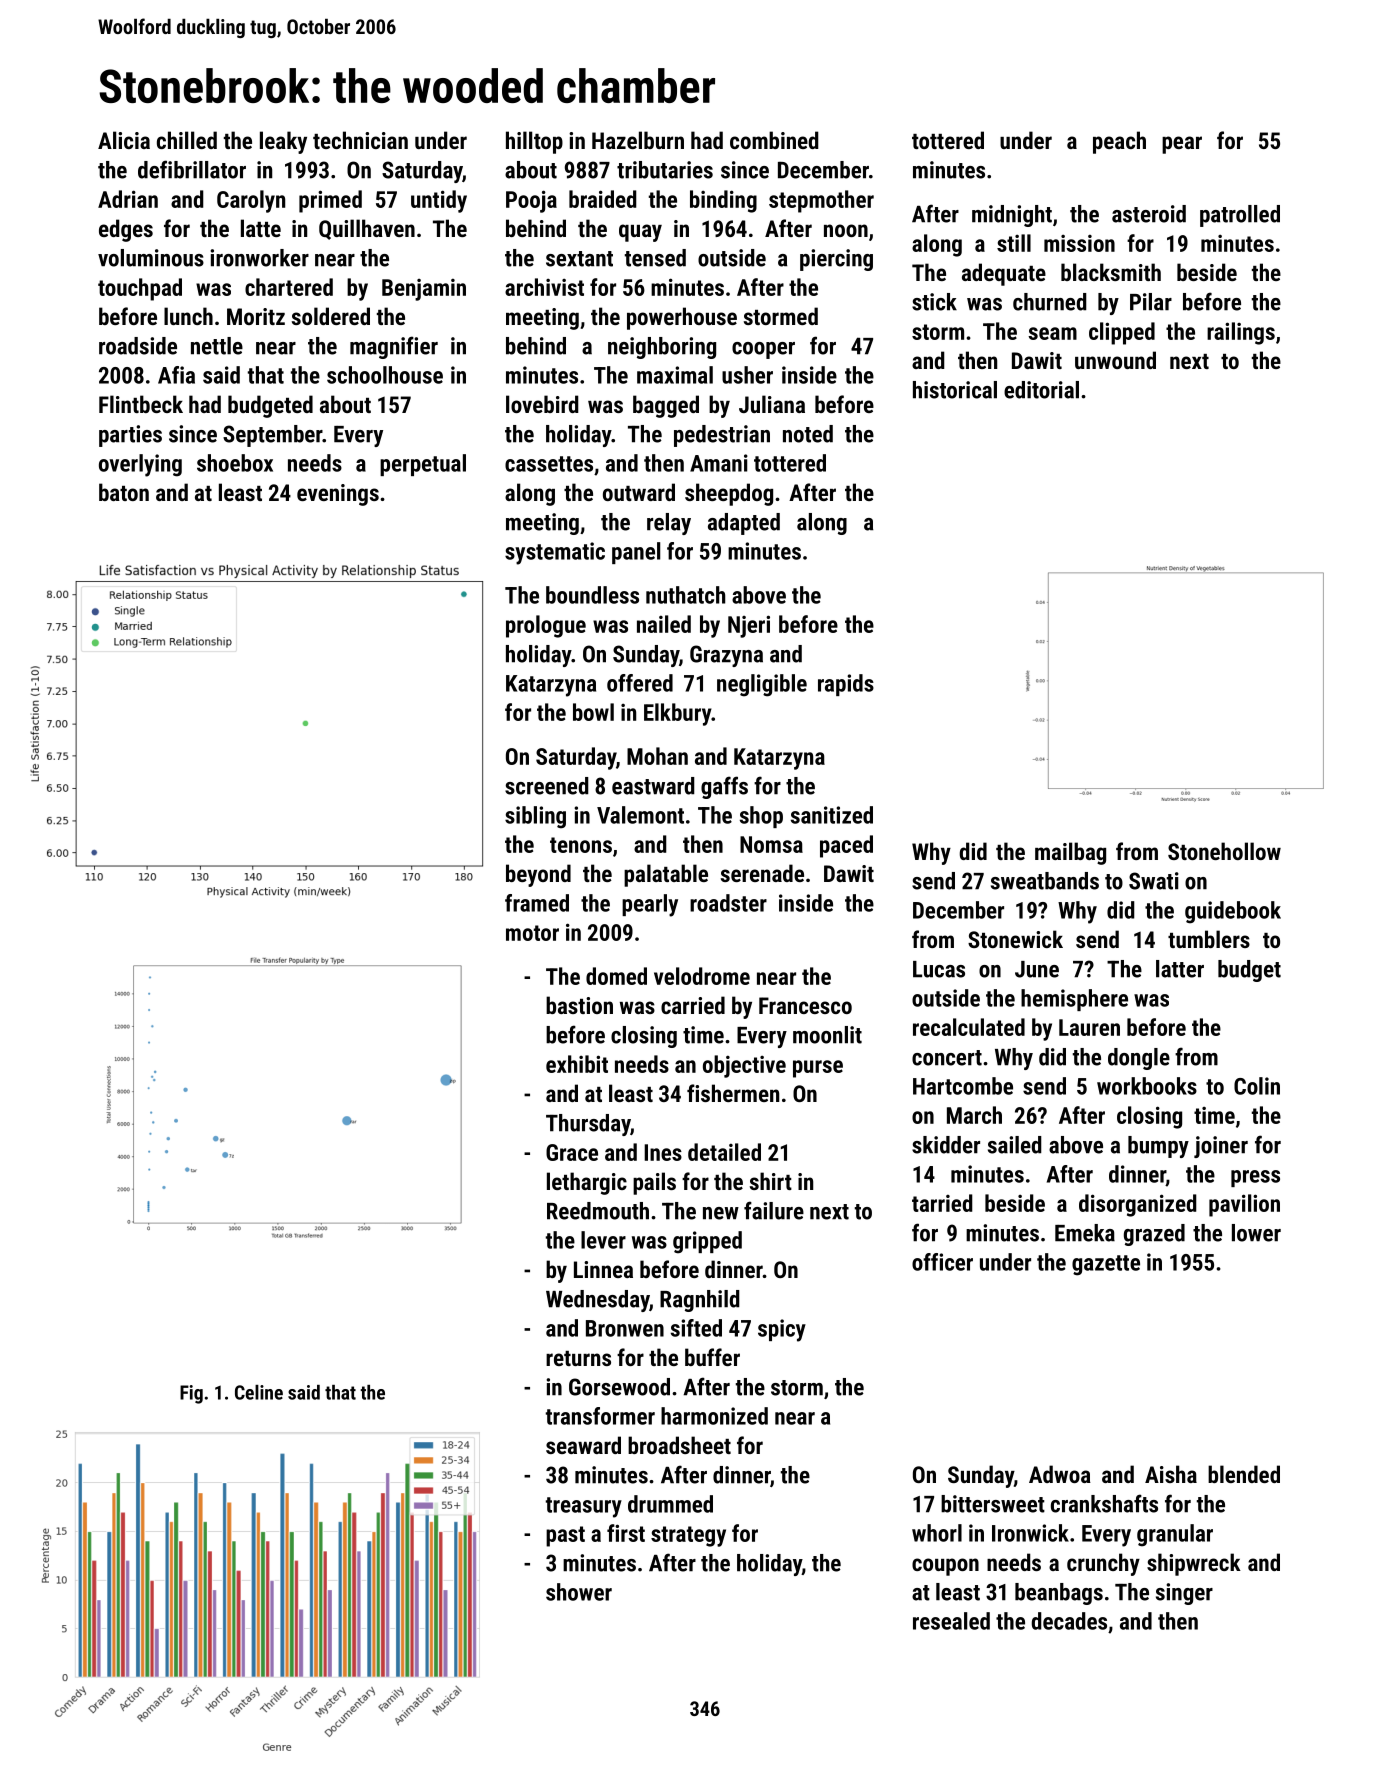 This screenshot has height=1784, width=1379. I want to click on evenings, so click(338, 495).
